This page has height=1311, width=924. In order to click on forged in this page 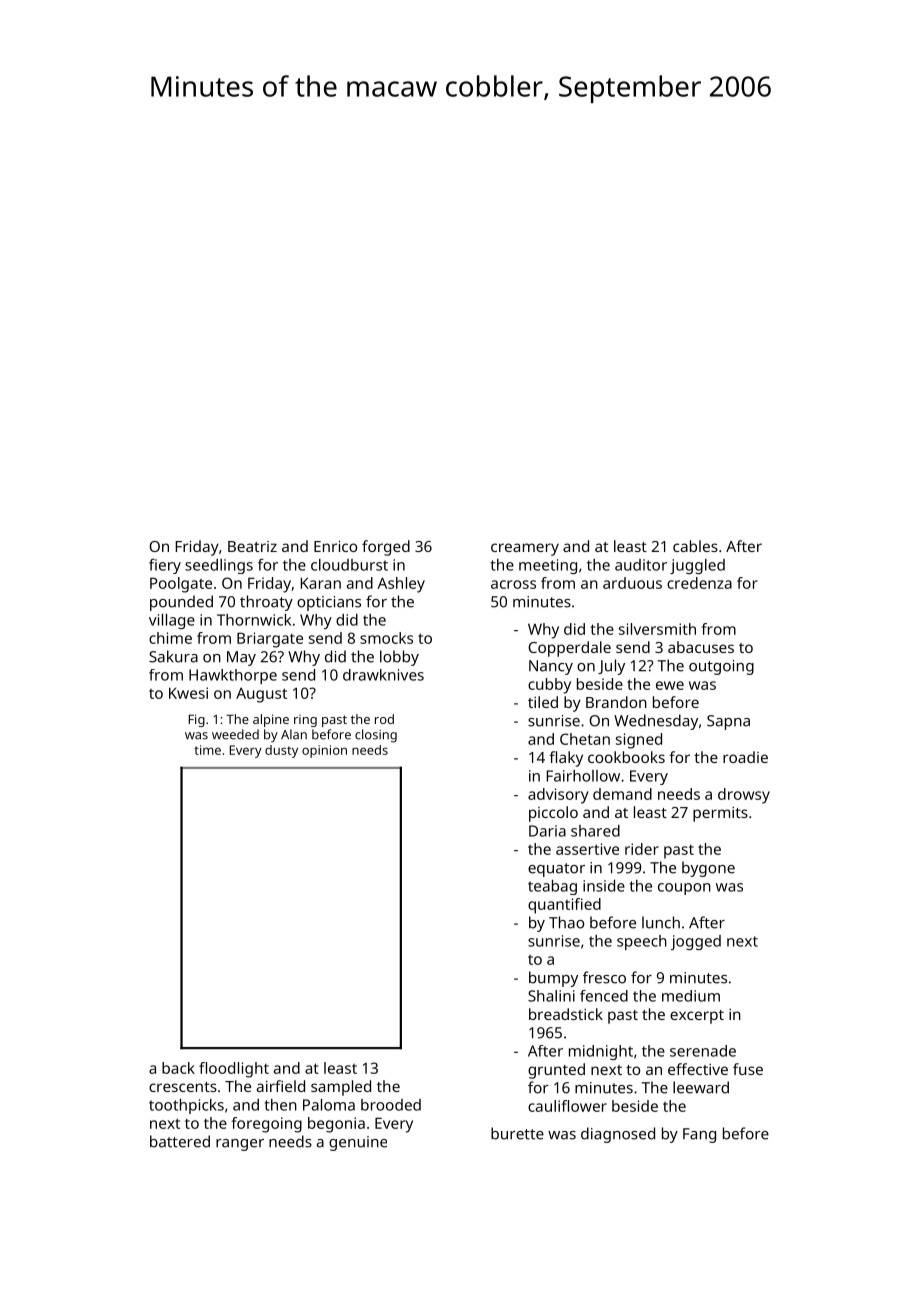, I will do `click(386, 548)`.
